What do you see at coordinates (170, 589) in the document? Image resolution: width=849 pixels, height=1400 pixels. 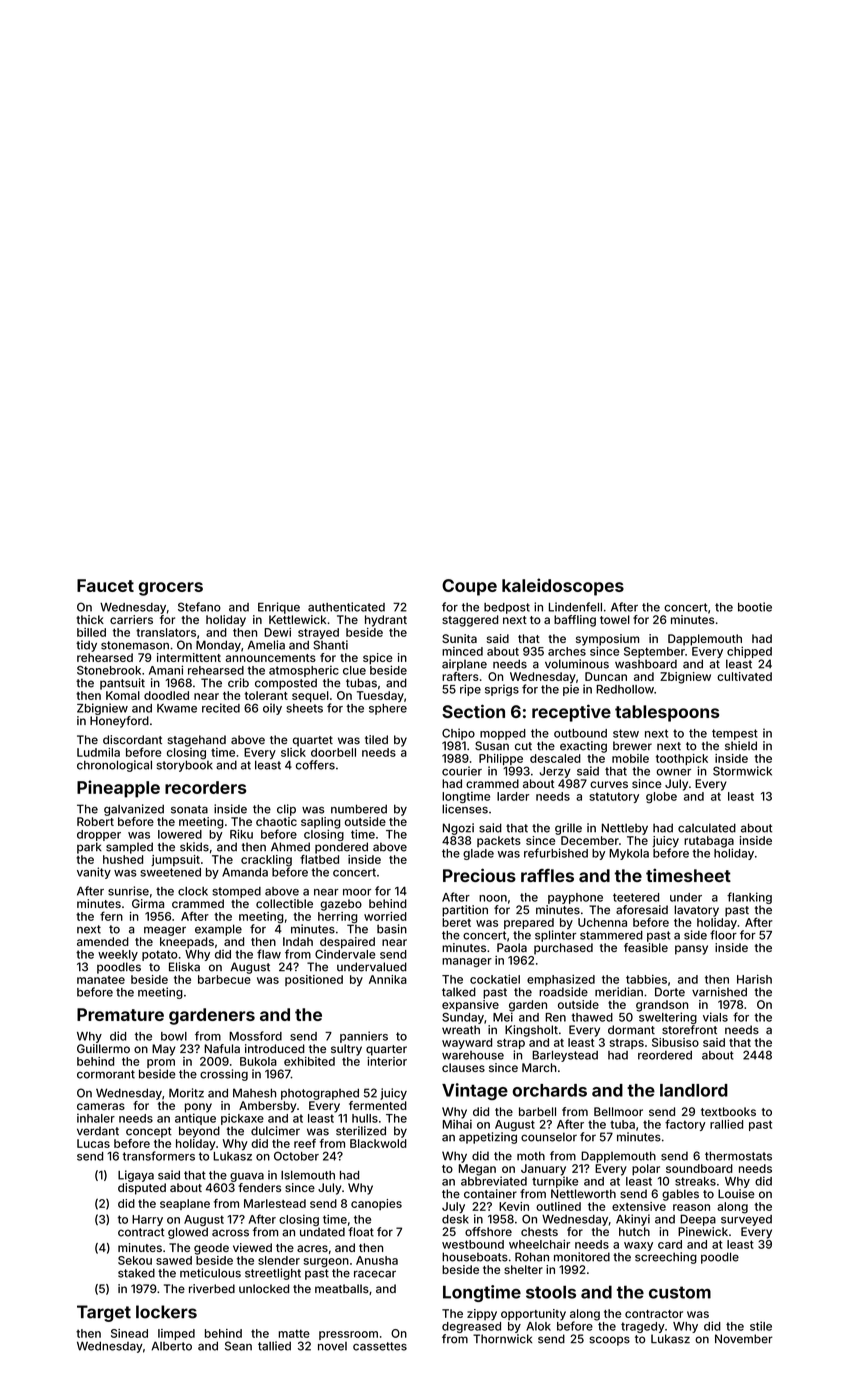 I see `grocers` at bounding box center [170, 589].
